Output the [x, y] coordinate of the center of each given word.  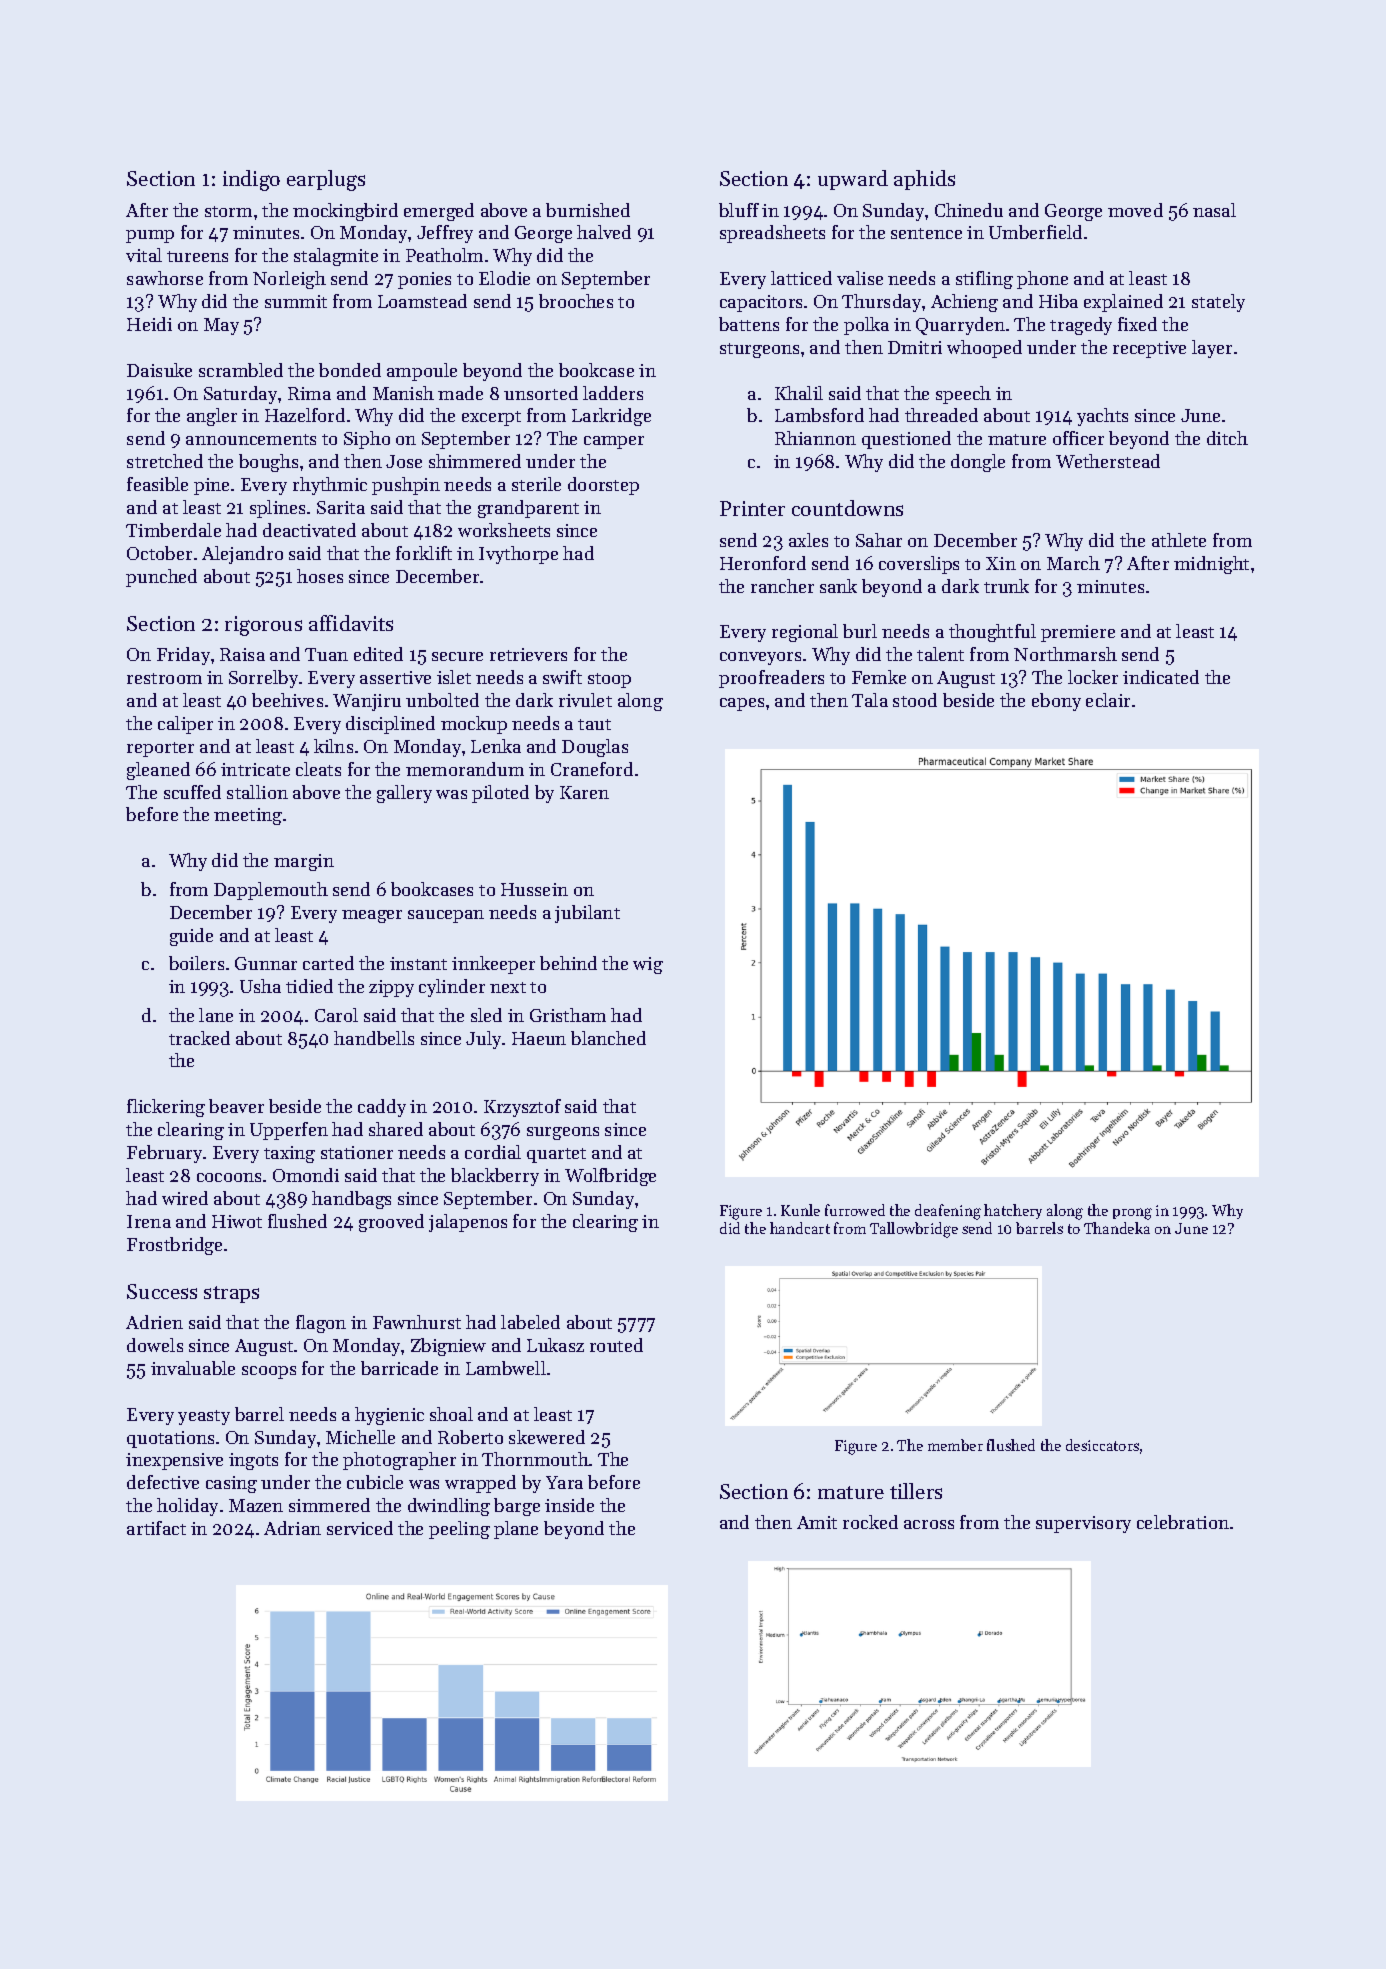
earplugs [326, 180]
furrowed [855, 1210]
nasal [1214, 210]
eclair [1108, 700]
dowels [155, 1345]
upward [853, 180]
